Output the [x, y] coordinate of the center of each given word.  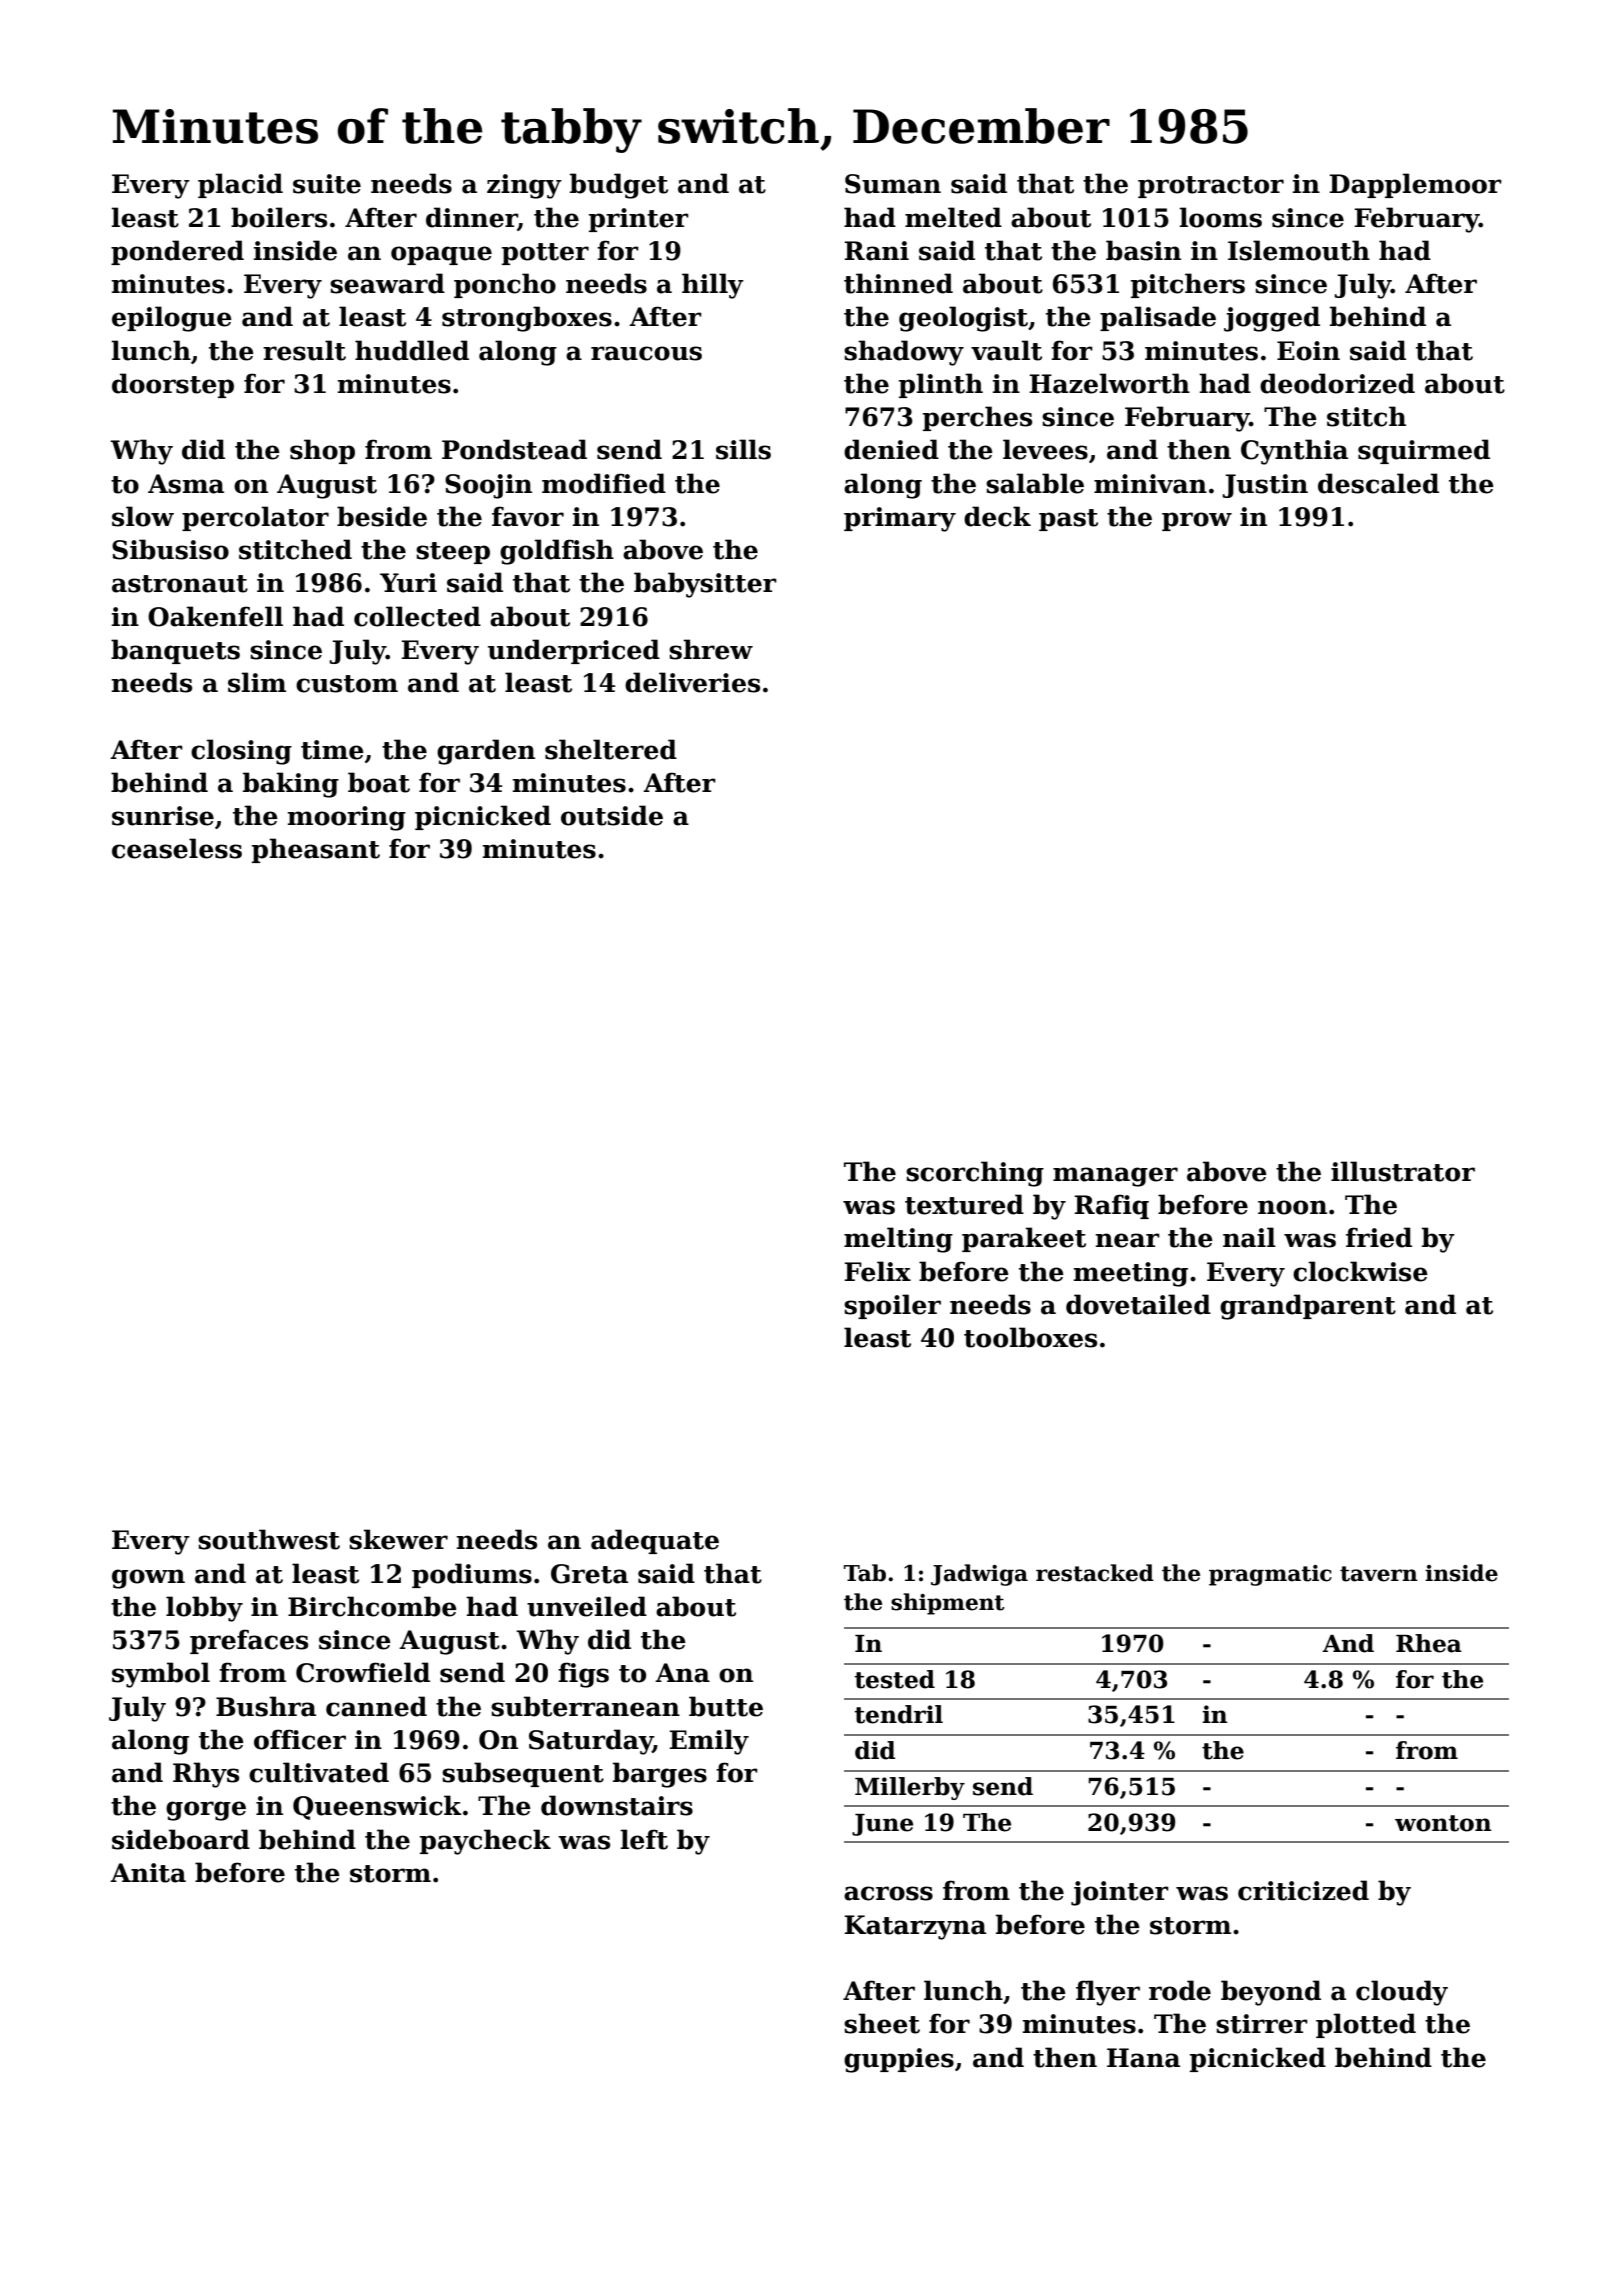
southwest [269, 1539]
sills [743, 449]
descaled [1378, 483]
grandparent [1308, 1307]
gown [148, 1579]
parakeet [1024, 1239]
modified [604, 483]
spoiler [892, 1306]
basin [1143, 250]
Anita [148, 1873]
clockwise [1360, 1271]
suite [327, 184]
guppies [899, 2060]
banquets [175, 651]
